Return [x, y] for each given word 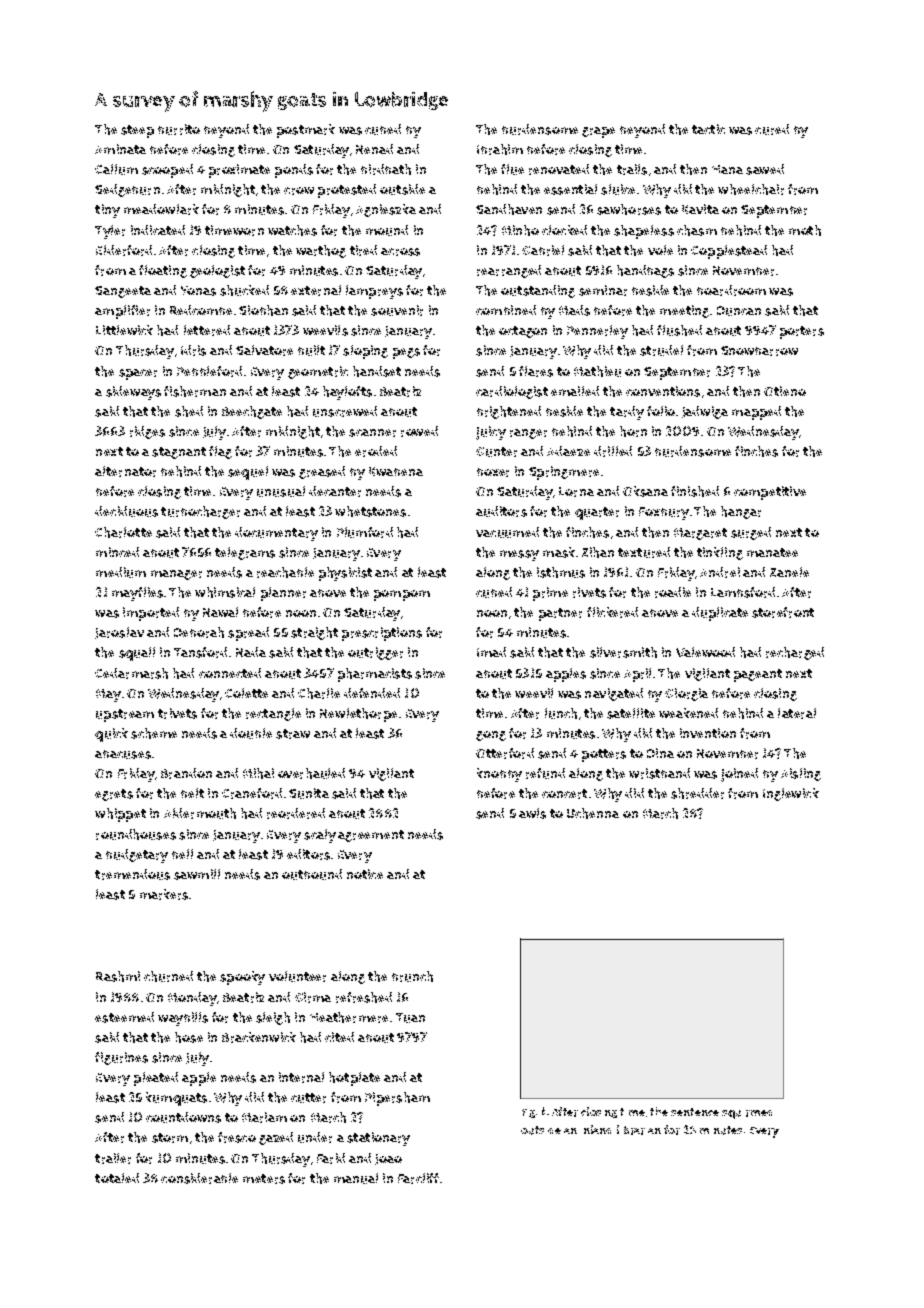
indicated [158, 230]
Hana [727, 169]
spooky [242, 978]
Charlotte [123, 532]
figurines [121, 1058]
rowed [419, 431]
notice [365, 874]
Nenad [374, 149]
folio [661, 411]
